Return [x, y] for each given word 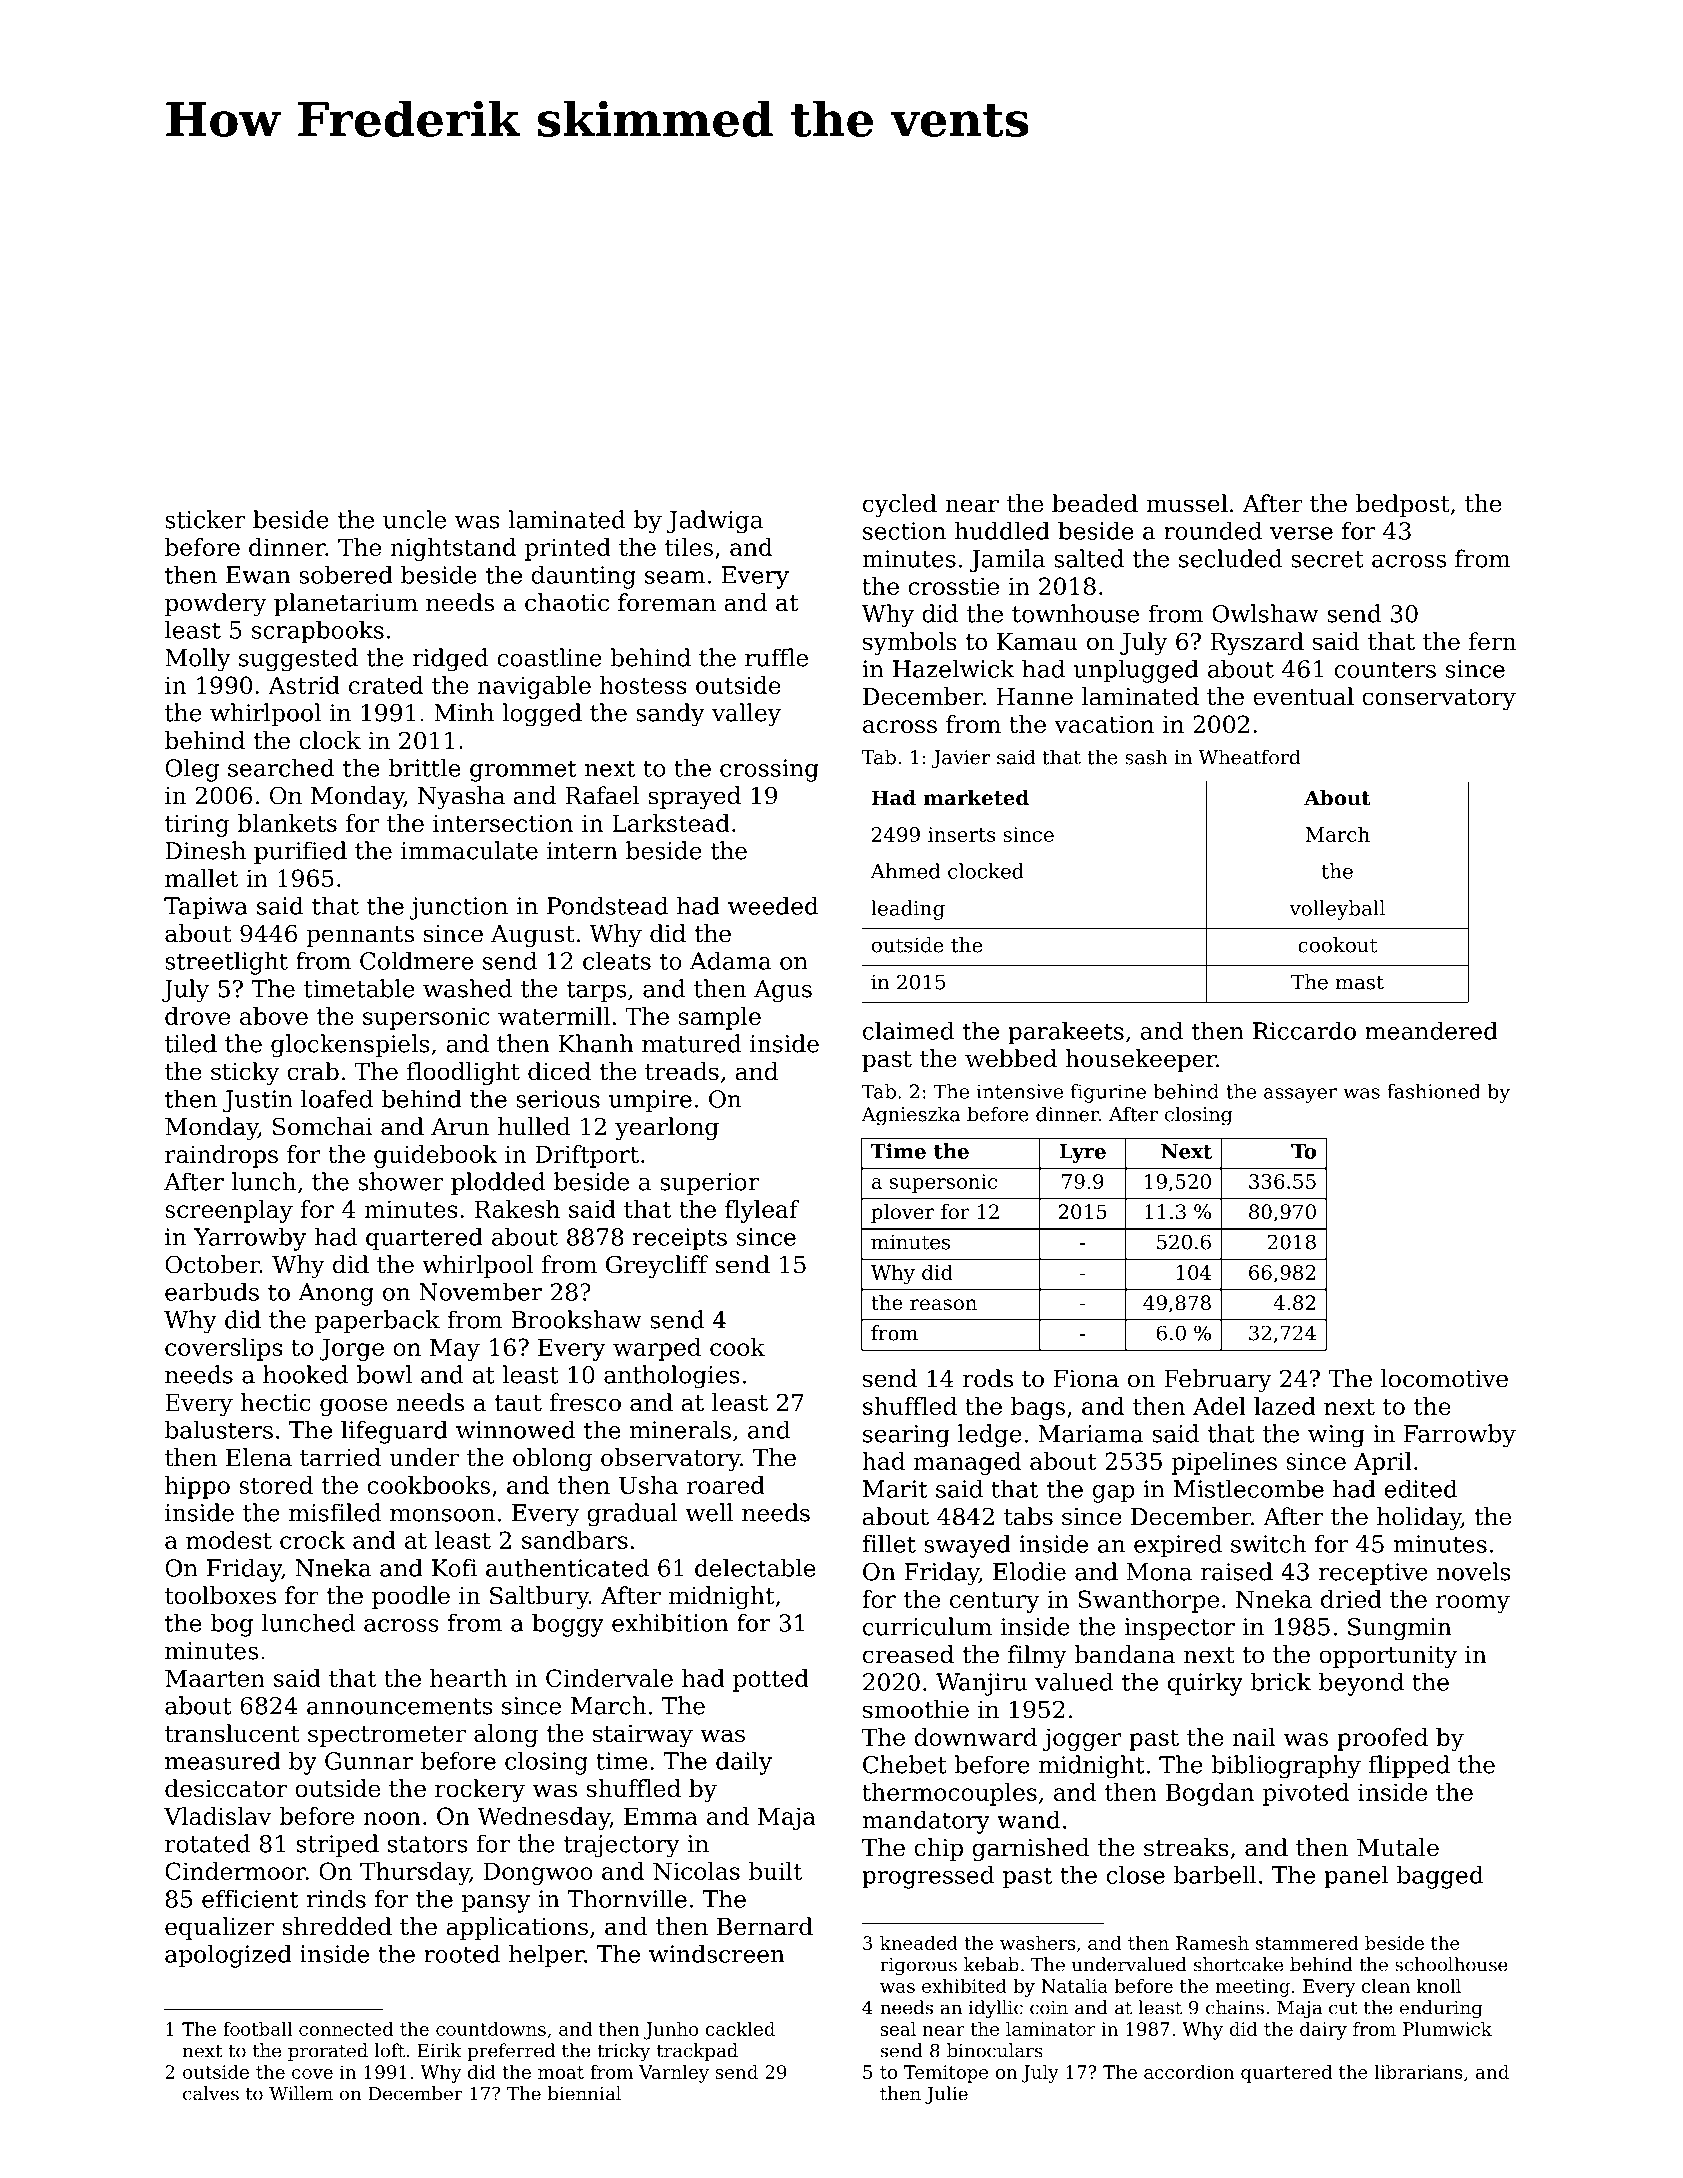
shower [401, 1181]
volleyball [1337, 910]
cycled [900, 505]
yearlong [667, 1128]
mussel [1187, 503]
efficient [250, 1899]
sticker [205, 519]
